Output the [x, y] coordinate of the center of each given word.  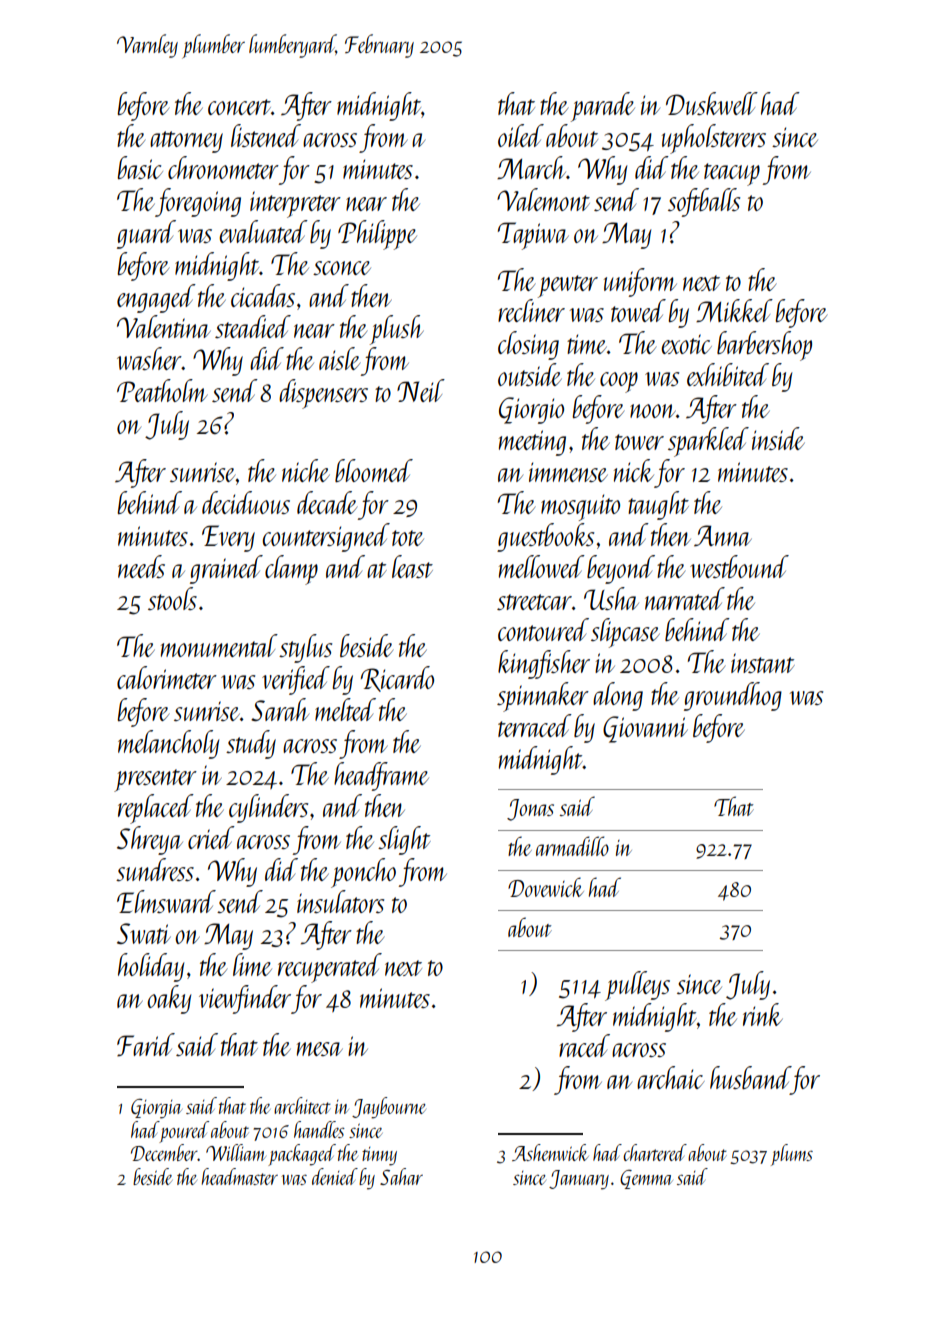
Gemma [646, 1179]
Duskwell [712, 103]
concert [239, 107]
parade [603, 107]
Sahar [401, 1176]
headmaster [240, 1176]
